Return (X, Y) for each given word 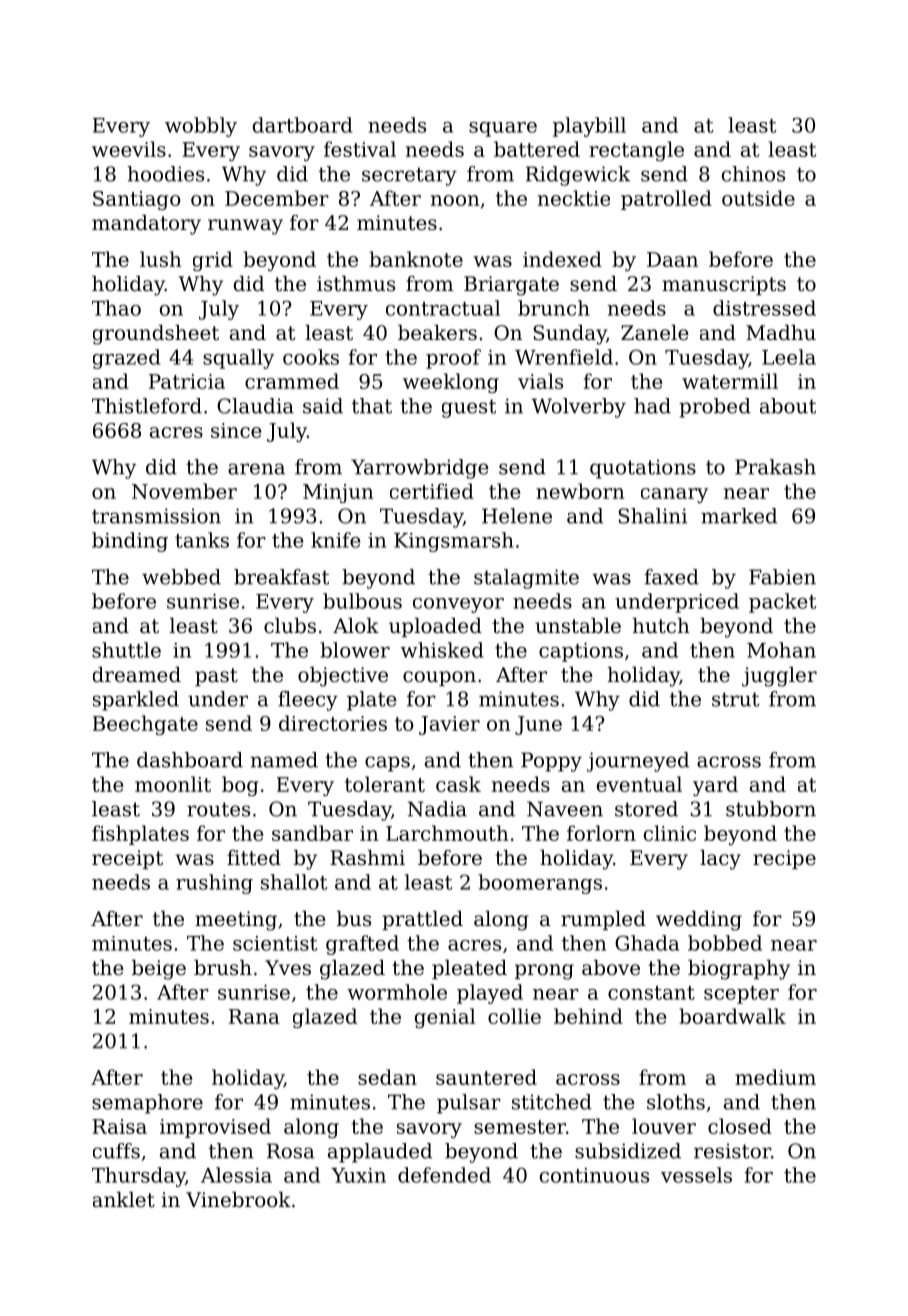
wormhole (397, 992)
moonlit (173, 784)
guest (469, 408)
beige (159, 970)
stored (646, 809)
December (277, 198)
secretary (409, 176)
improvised (215, 1128)
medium (775, 1077)
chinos (753, 174)
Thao (116, 308)
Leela (789, 357)
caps (387, 764)
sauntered (486, 1077)
